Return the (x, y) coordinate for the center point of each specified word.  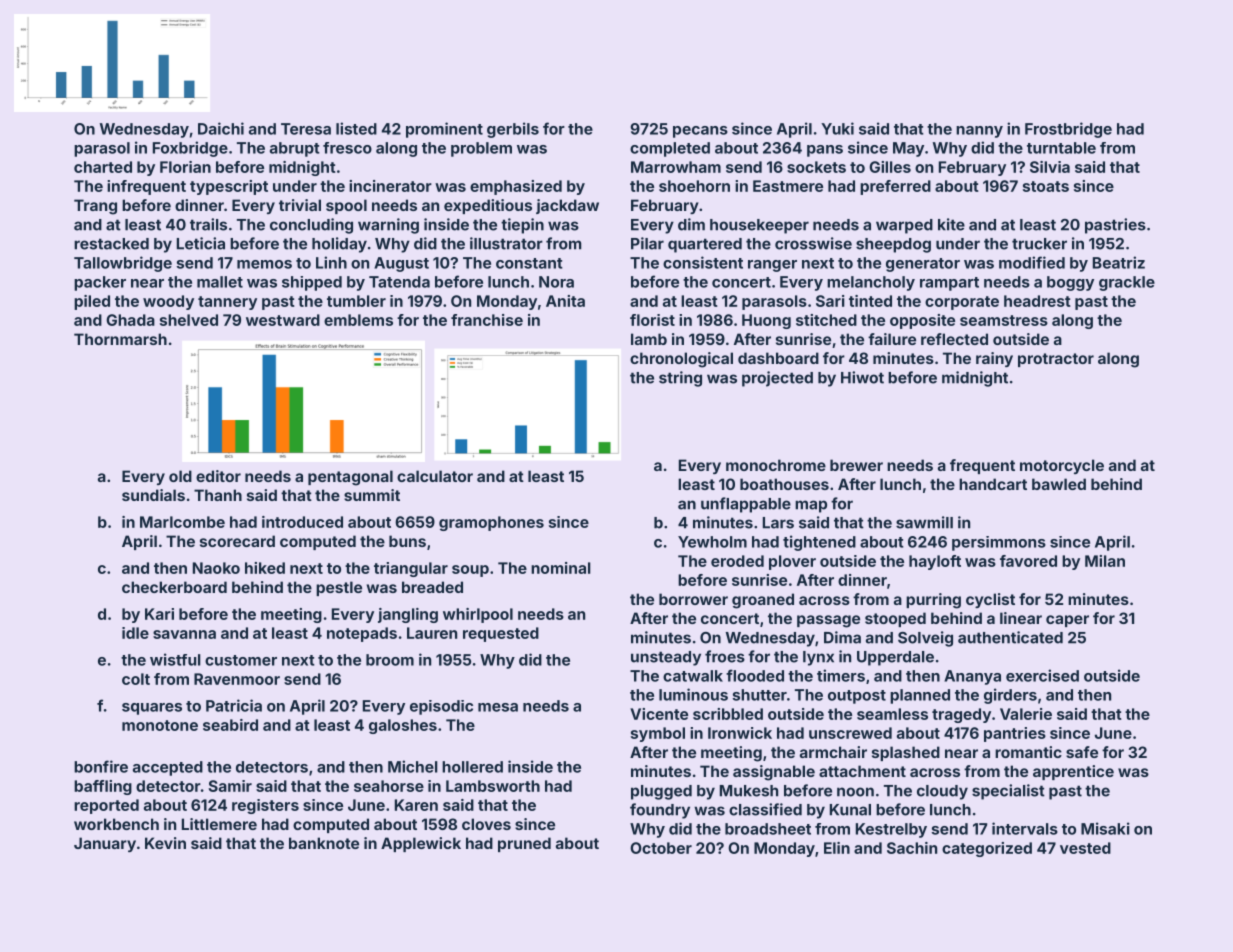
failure (892, 339)
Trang (95, 207)
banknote (324, 843)
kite (951, 224)
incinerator (390, 186)
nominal (561, 568)
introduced (302, 522)
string (680, 379)
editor (218, 476)
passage (828, 621)
